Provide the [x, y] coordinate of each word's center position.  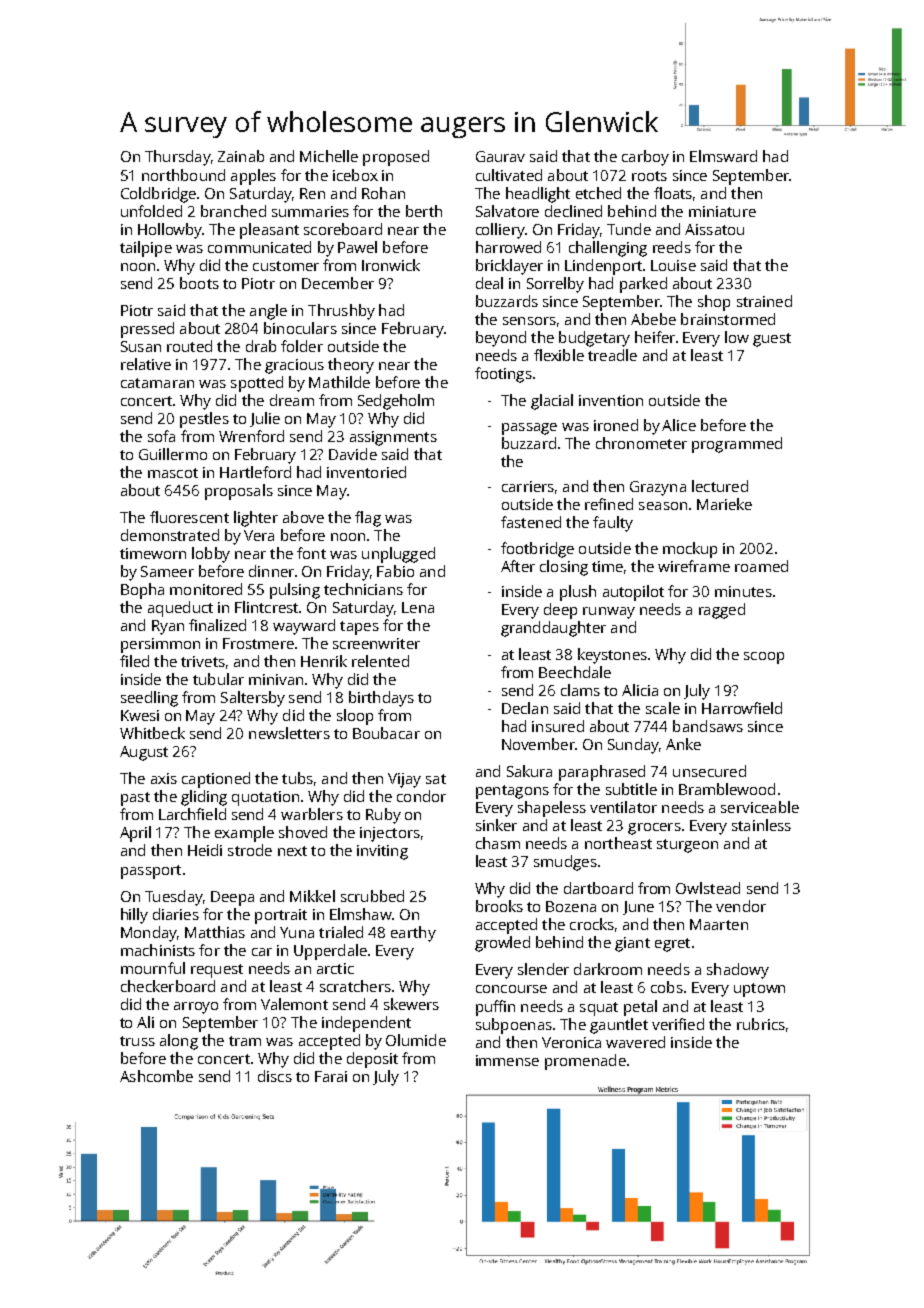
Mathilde [339, 382]
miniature [722, 211]
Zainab [241, 156]
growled [502, 944]
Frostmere [258, 643]
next [292, 851]
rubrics [761, 1024]
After [518, 566]
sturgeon [687, 846]
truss [137, 1041]
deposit [372, 1060]
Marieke [724, 504]
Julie [265, 419]
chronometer [641, 443]
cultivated [509, 175]
